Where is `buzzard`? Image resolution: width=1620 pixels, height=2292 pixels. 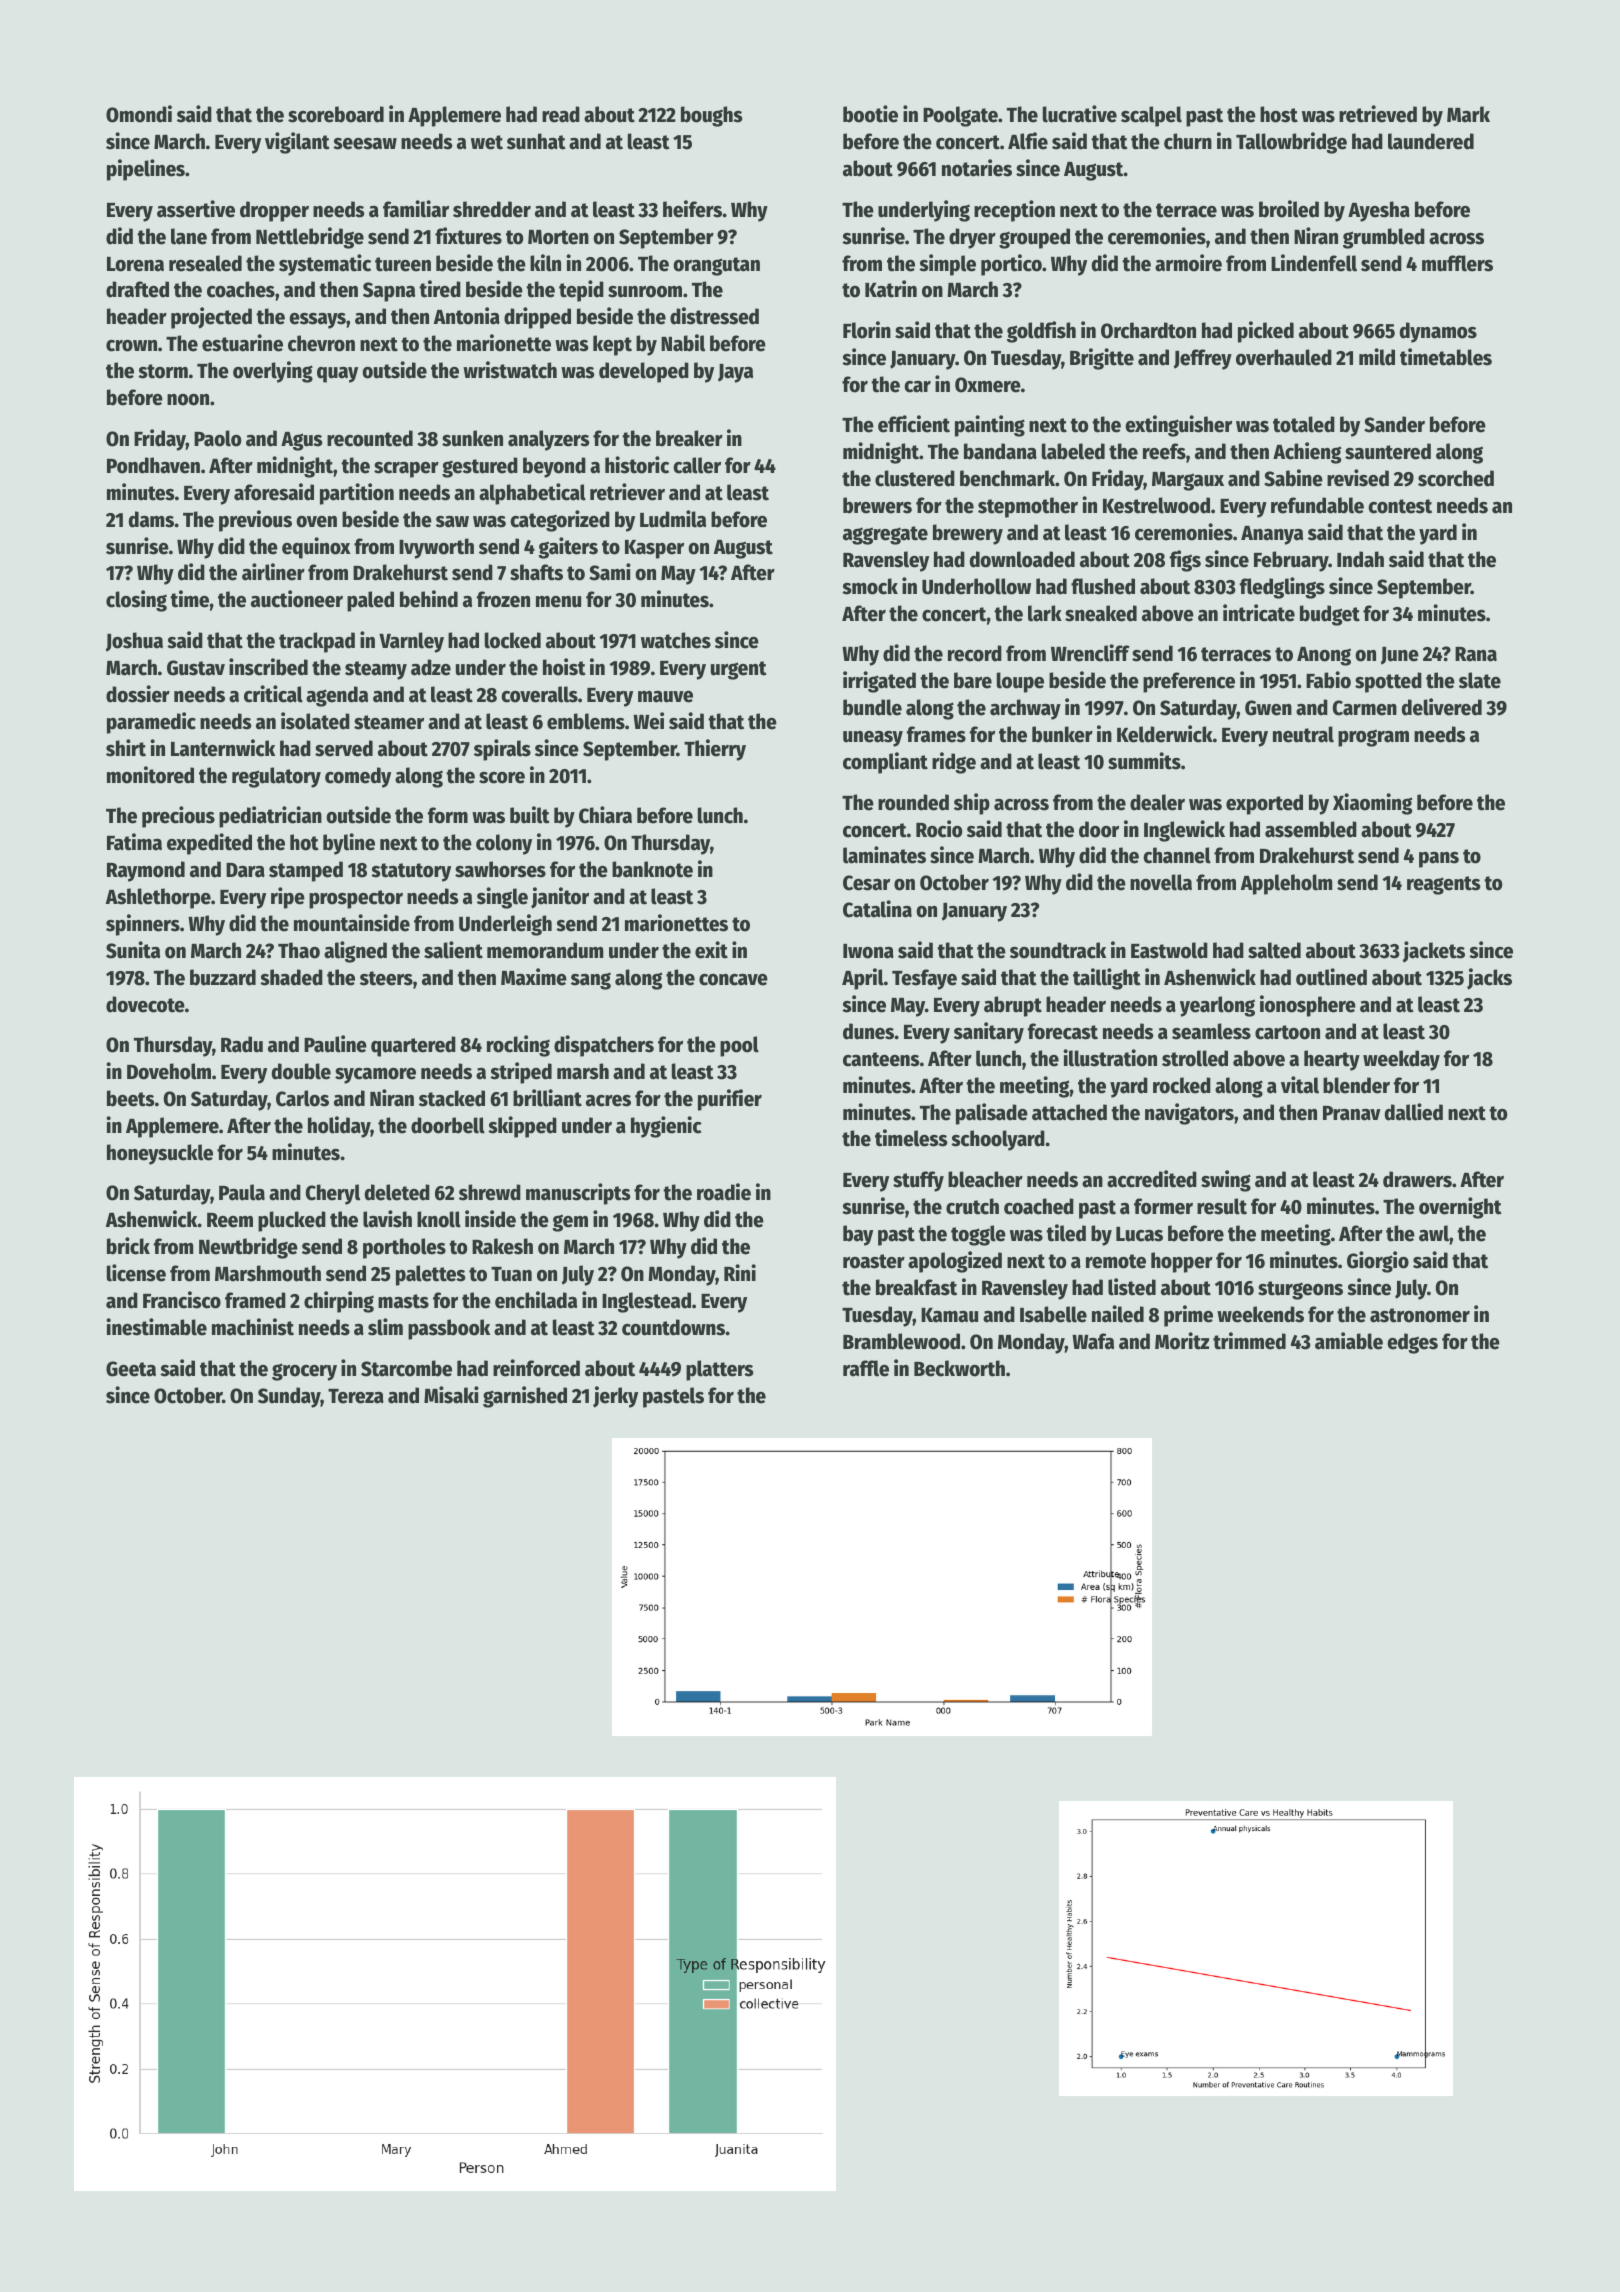 buzzard is located at coordinates (223, 977).
